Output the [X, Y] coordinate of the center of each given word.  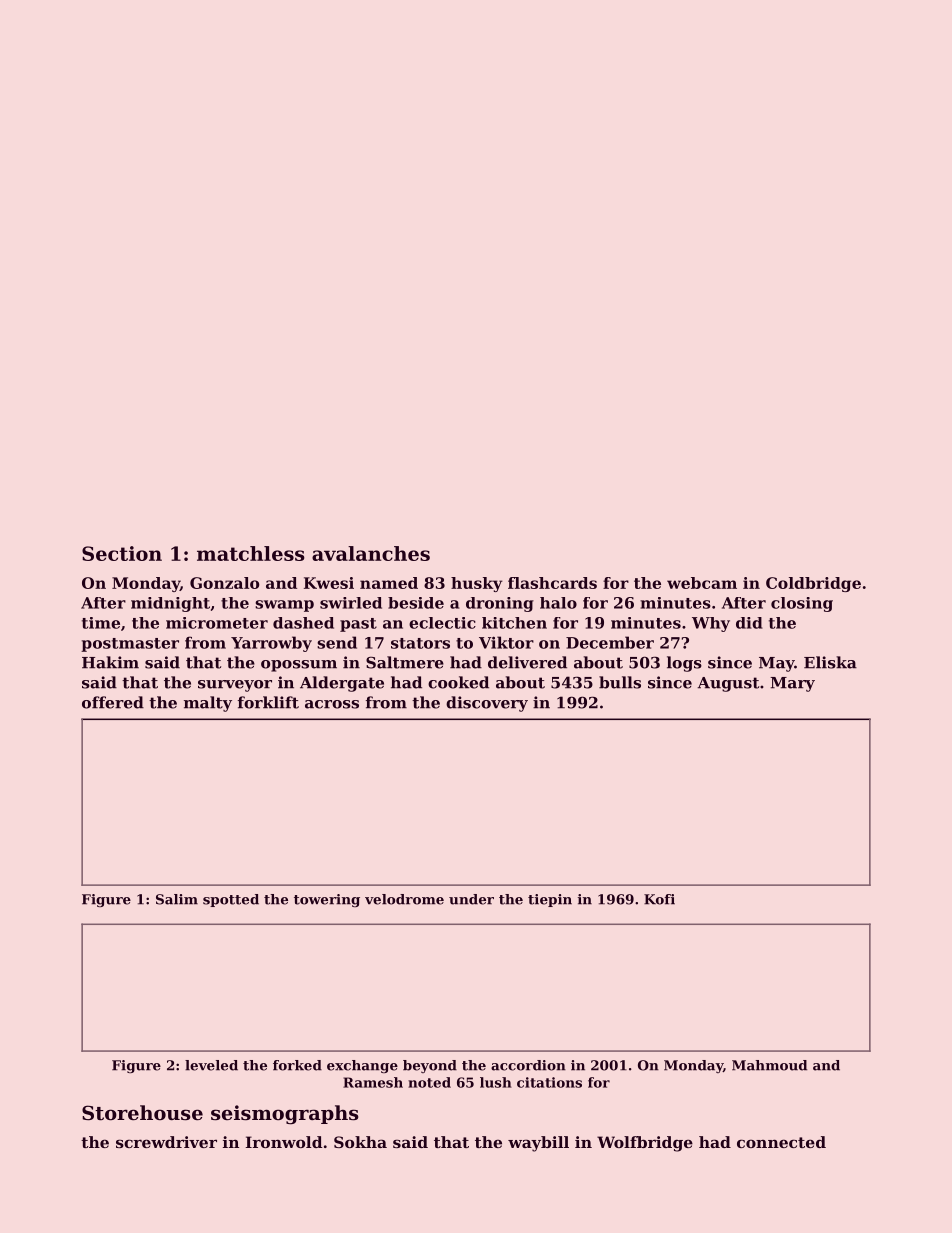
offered [113, 702]
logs [684, 664]
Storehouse [142, 1113]
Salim [177, 899]
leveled [211, 1065]
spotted [231, 900]
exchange [362, 1066]
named [389, 583]
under [471, 899]
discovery [487, 704]
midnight [170, 604]
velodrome [404, 899]
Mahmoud [769, 1065]
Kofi [659, 899]
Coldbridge [813, 584]
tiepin [550, 900]
